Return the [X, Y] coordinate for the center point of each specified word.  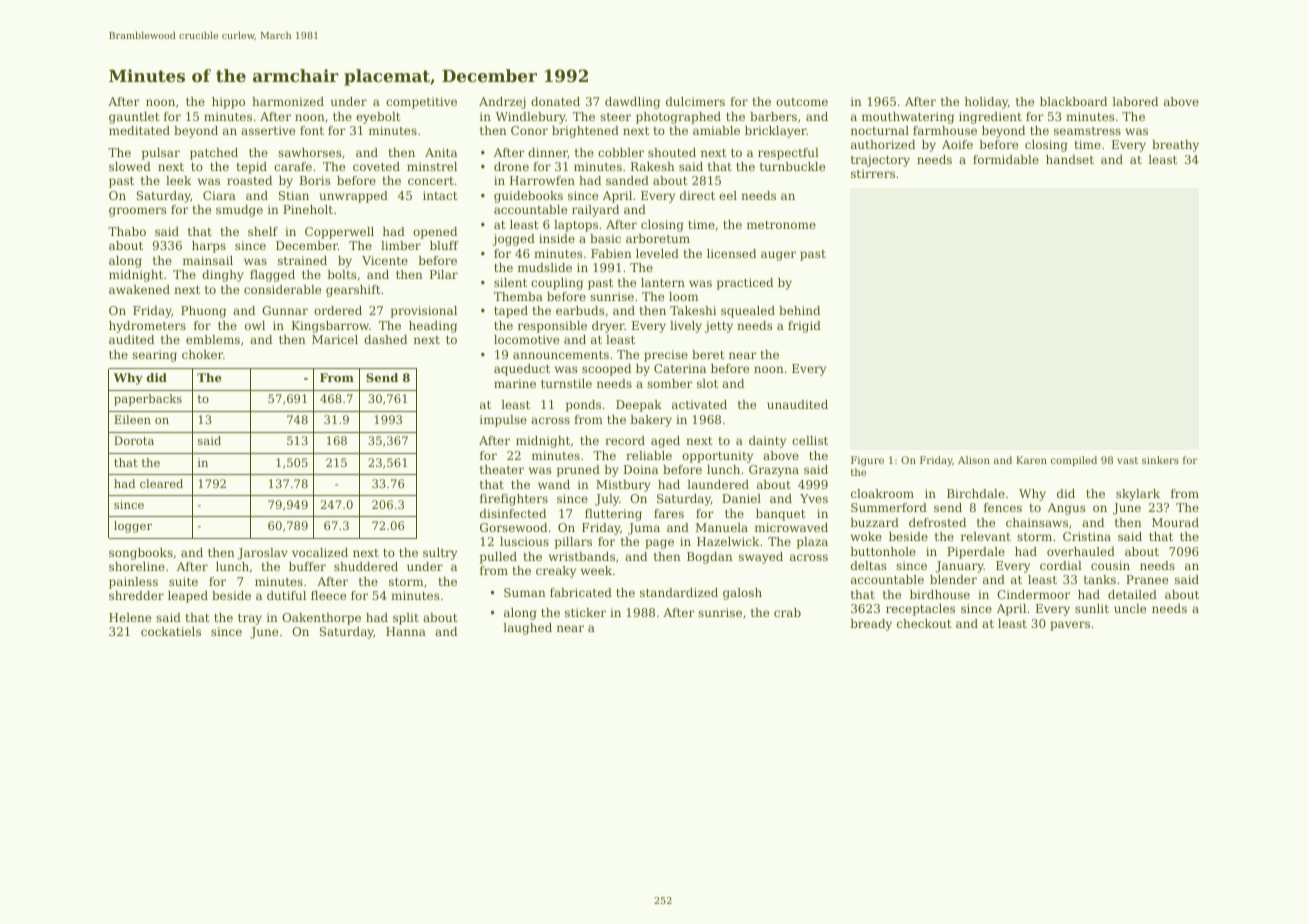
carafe [293, 166]
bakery [651, 421]
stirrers [873, 173]
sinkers [1160, 460]
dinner [548, 153]
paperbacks [148, 400]
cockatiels [171, 631]
